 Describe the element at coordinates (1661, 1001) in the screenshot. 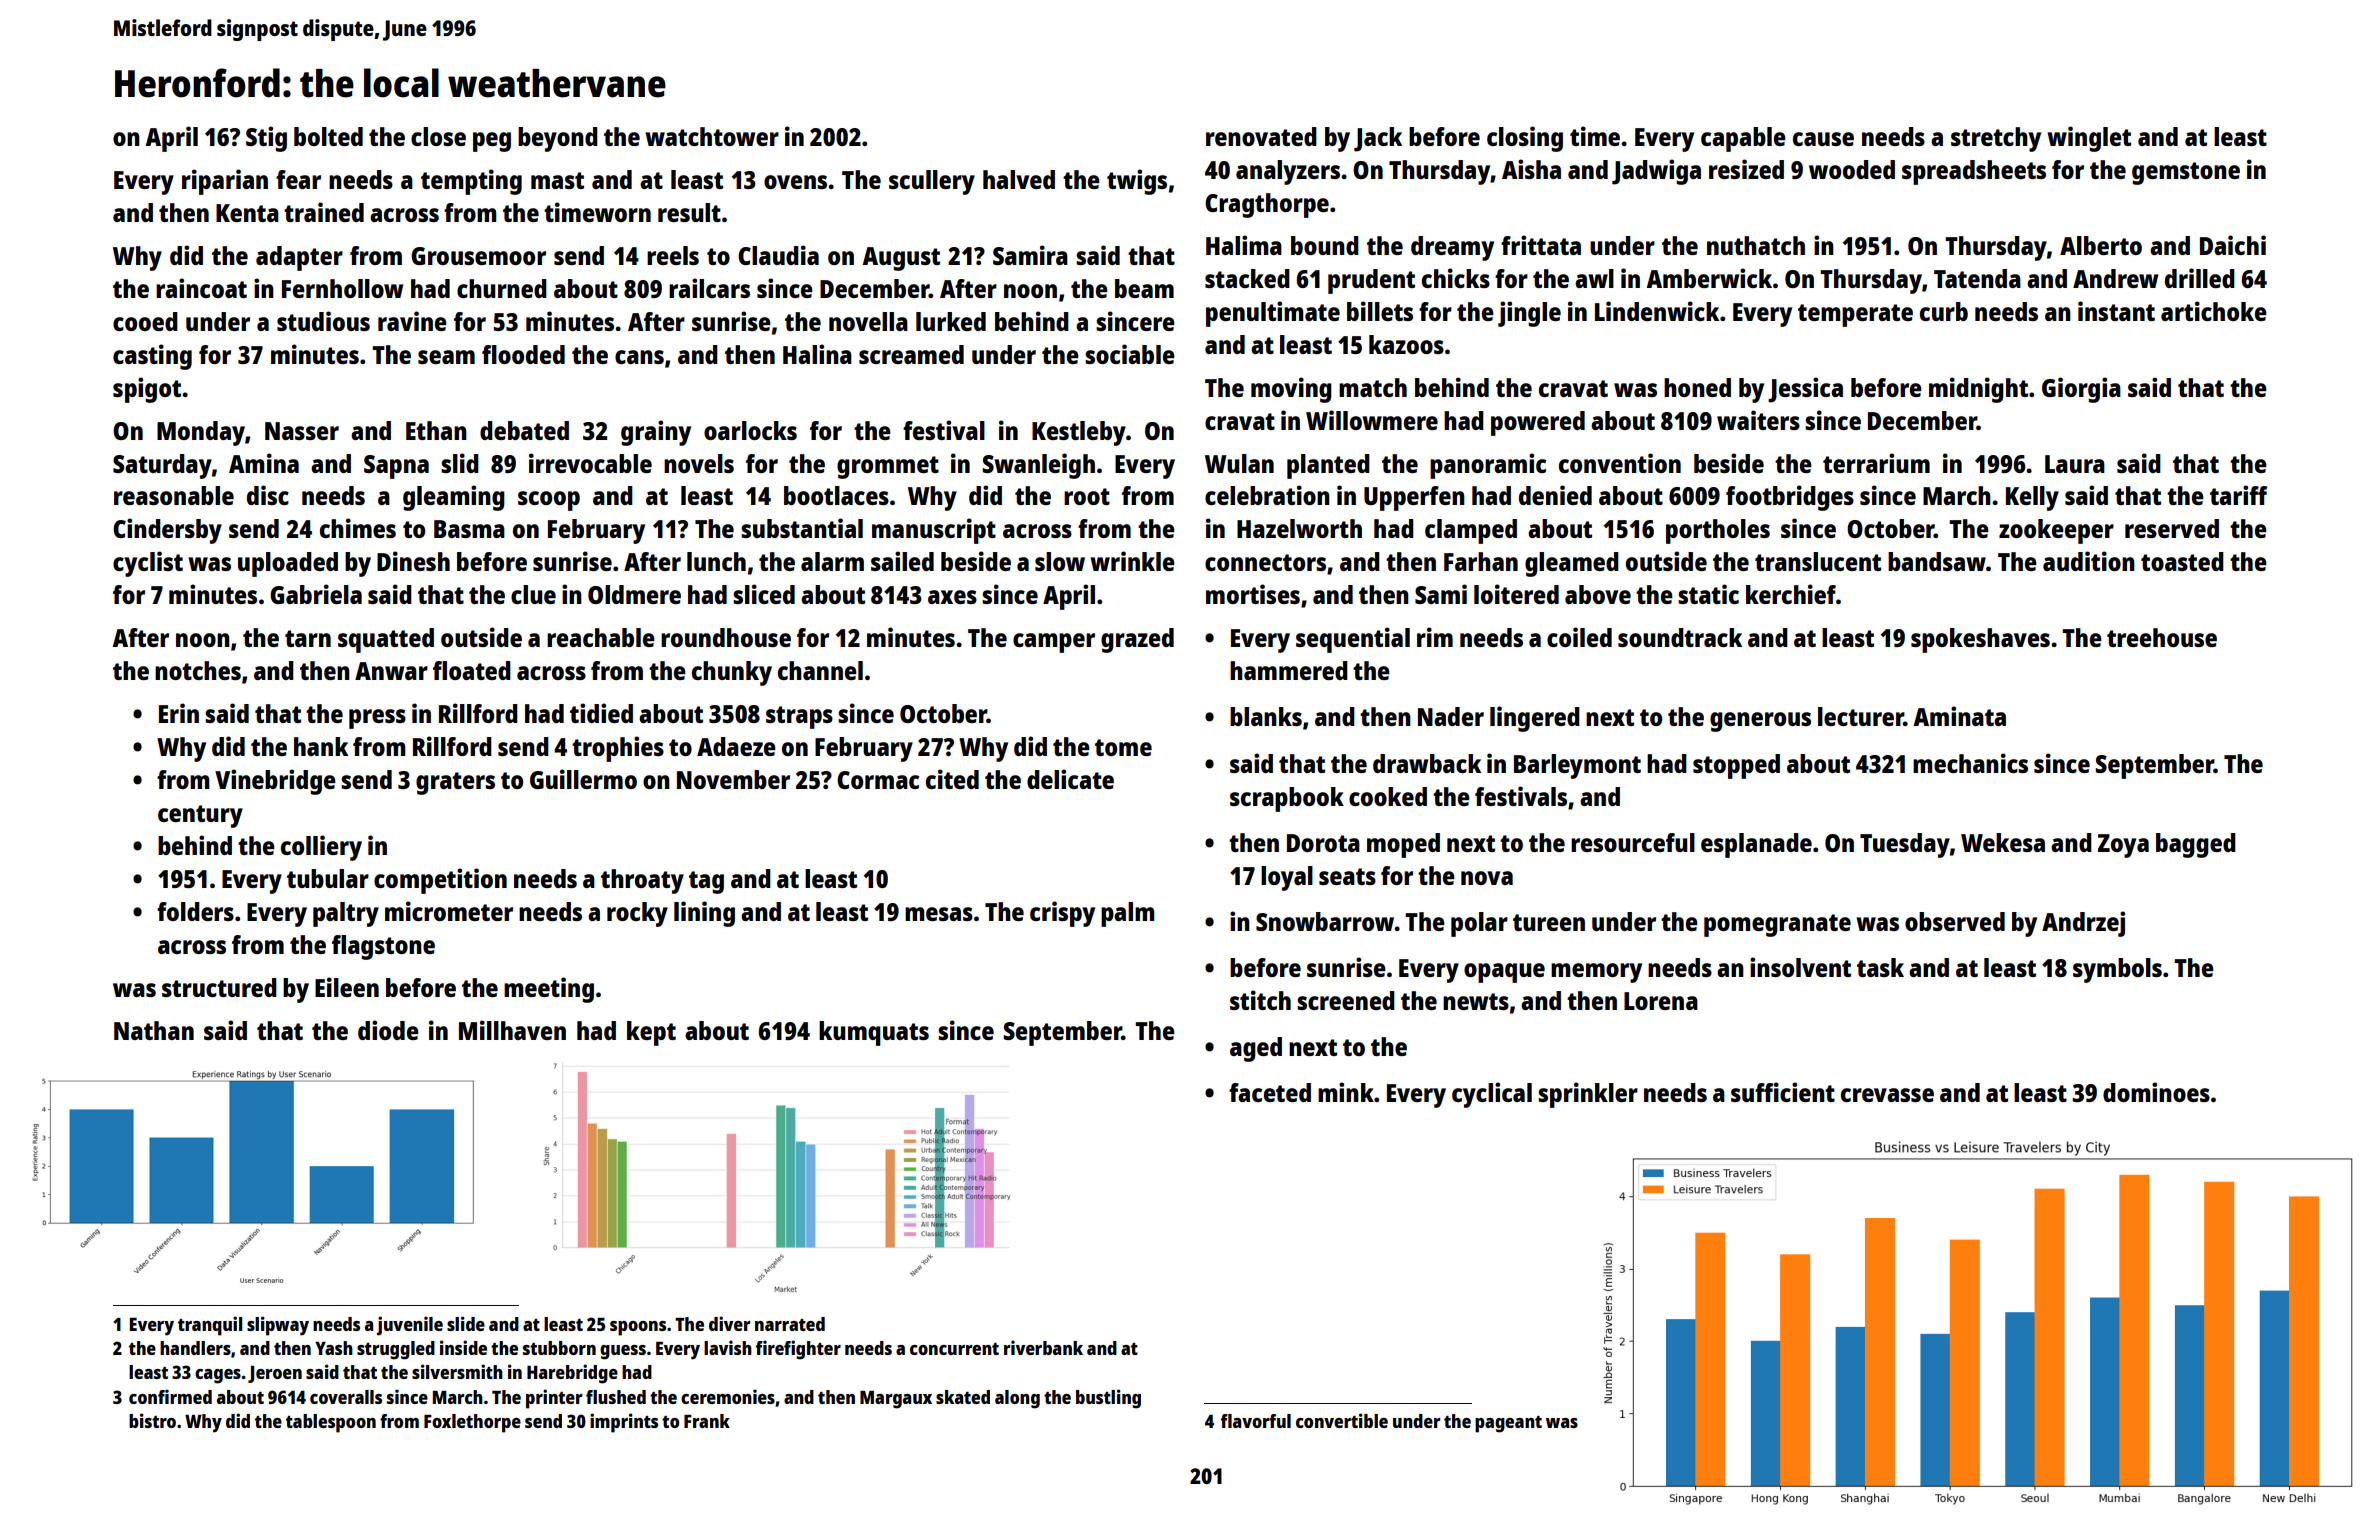

I see `Lorena` at that location.
